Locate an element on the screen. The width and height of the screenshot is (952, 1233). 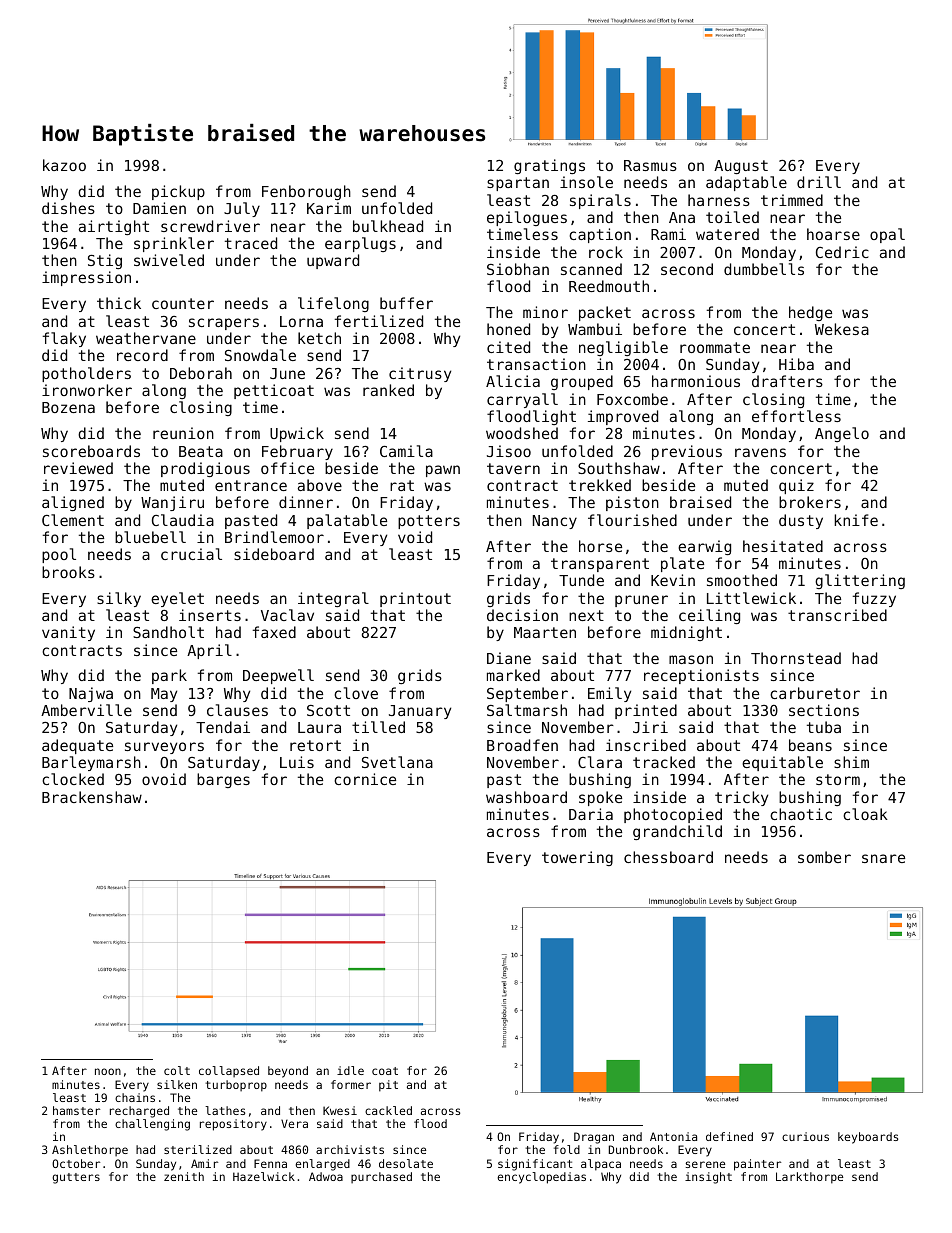
tilled is located at coordinates (378, 727).
